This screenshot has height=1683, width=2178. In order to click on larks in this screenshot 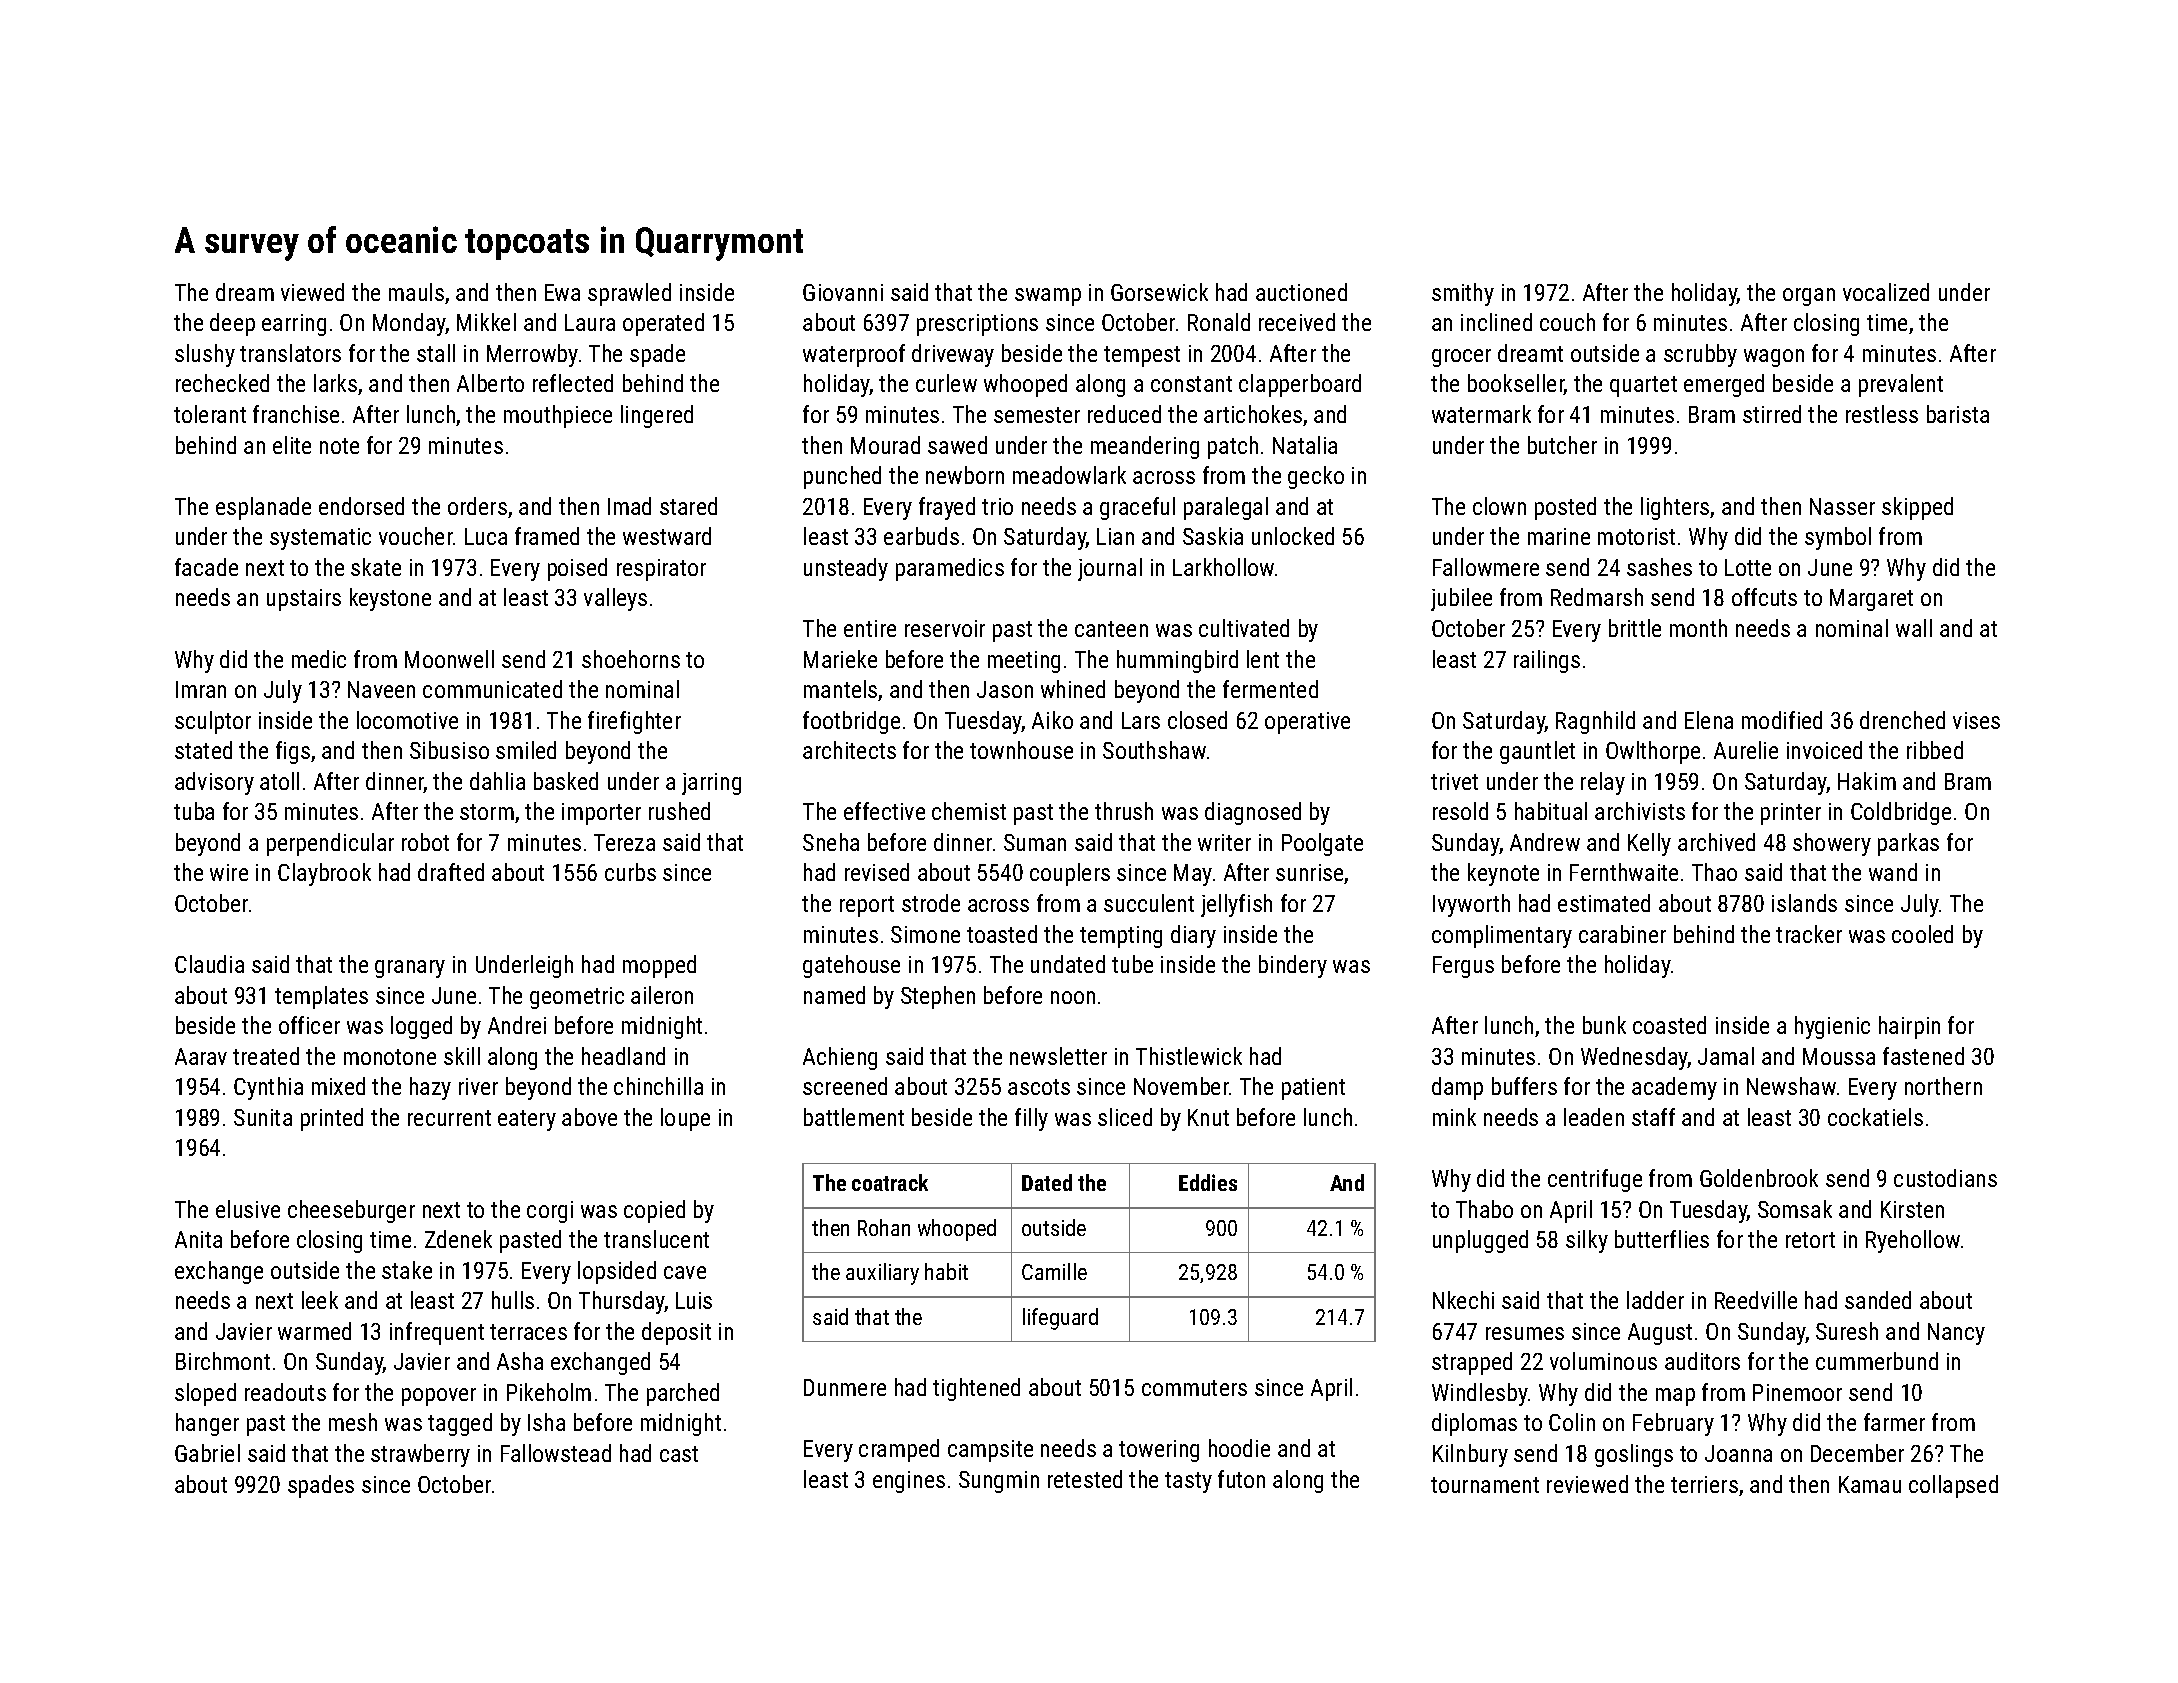, I will do `click(335, 383)`.
